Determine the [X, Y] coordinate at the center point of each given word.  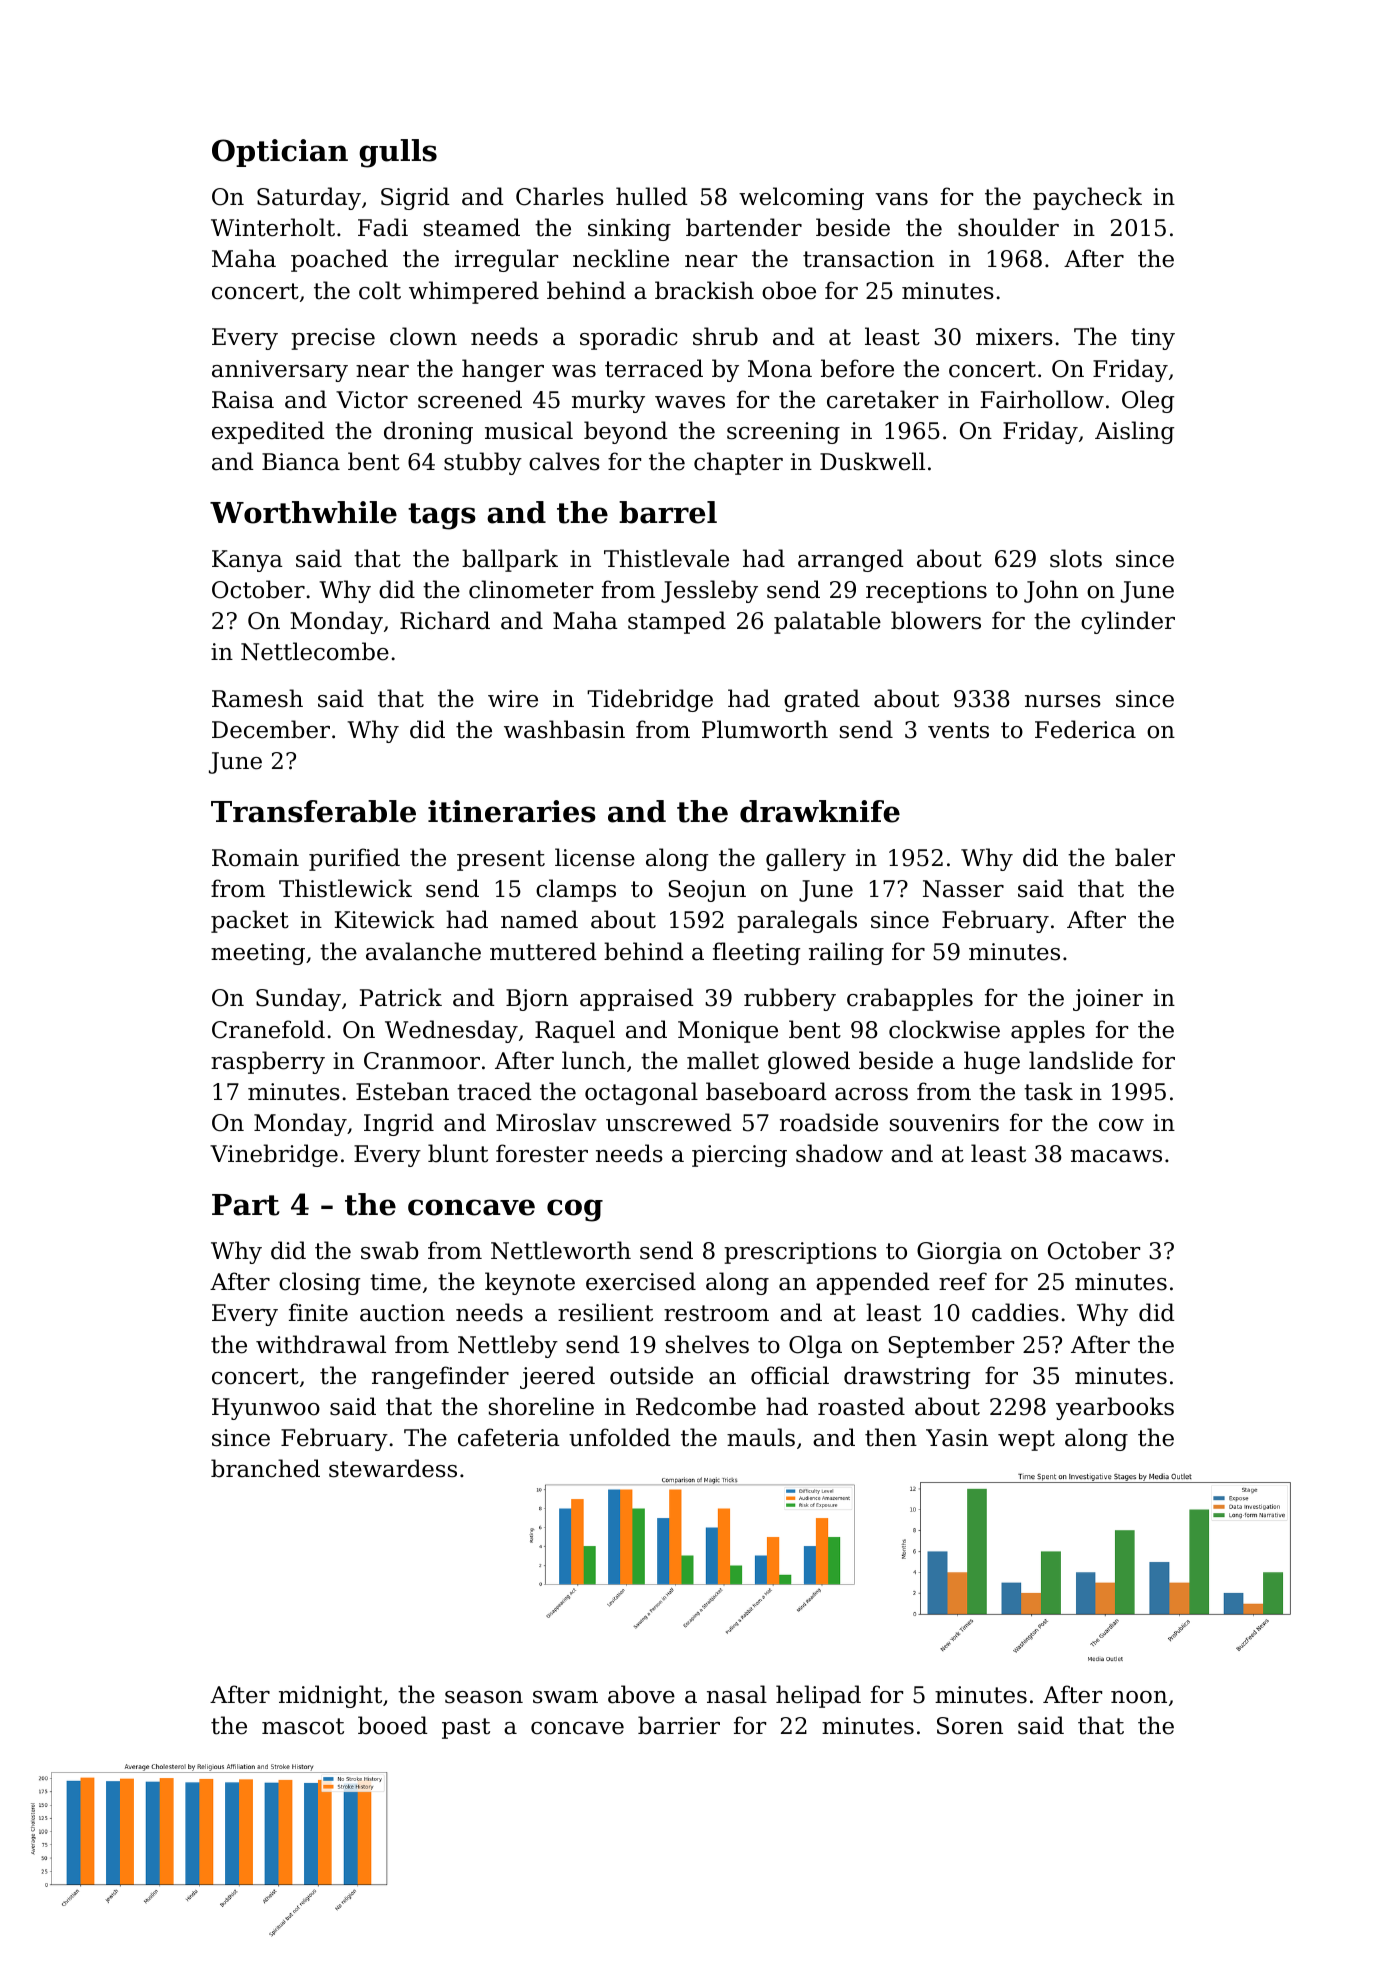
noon [1139, 1697]
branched [265, 1468]
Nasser [963, 889]
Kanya [247, 561]
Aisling [1134, 432]
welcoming [801, 198]
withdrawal [321, 1344]
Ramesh [257, 698]
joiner [1108, 1000]
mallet [723, 1060]
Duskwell [872, 461]
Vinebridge [274, 1155]
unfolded [620, 1437]
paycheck [1087, 198]
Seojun [707, 891]
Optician [280, 153]
